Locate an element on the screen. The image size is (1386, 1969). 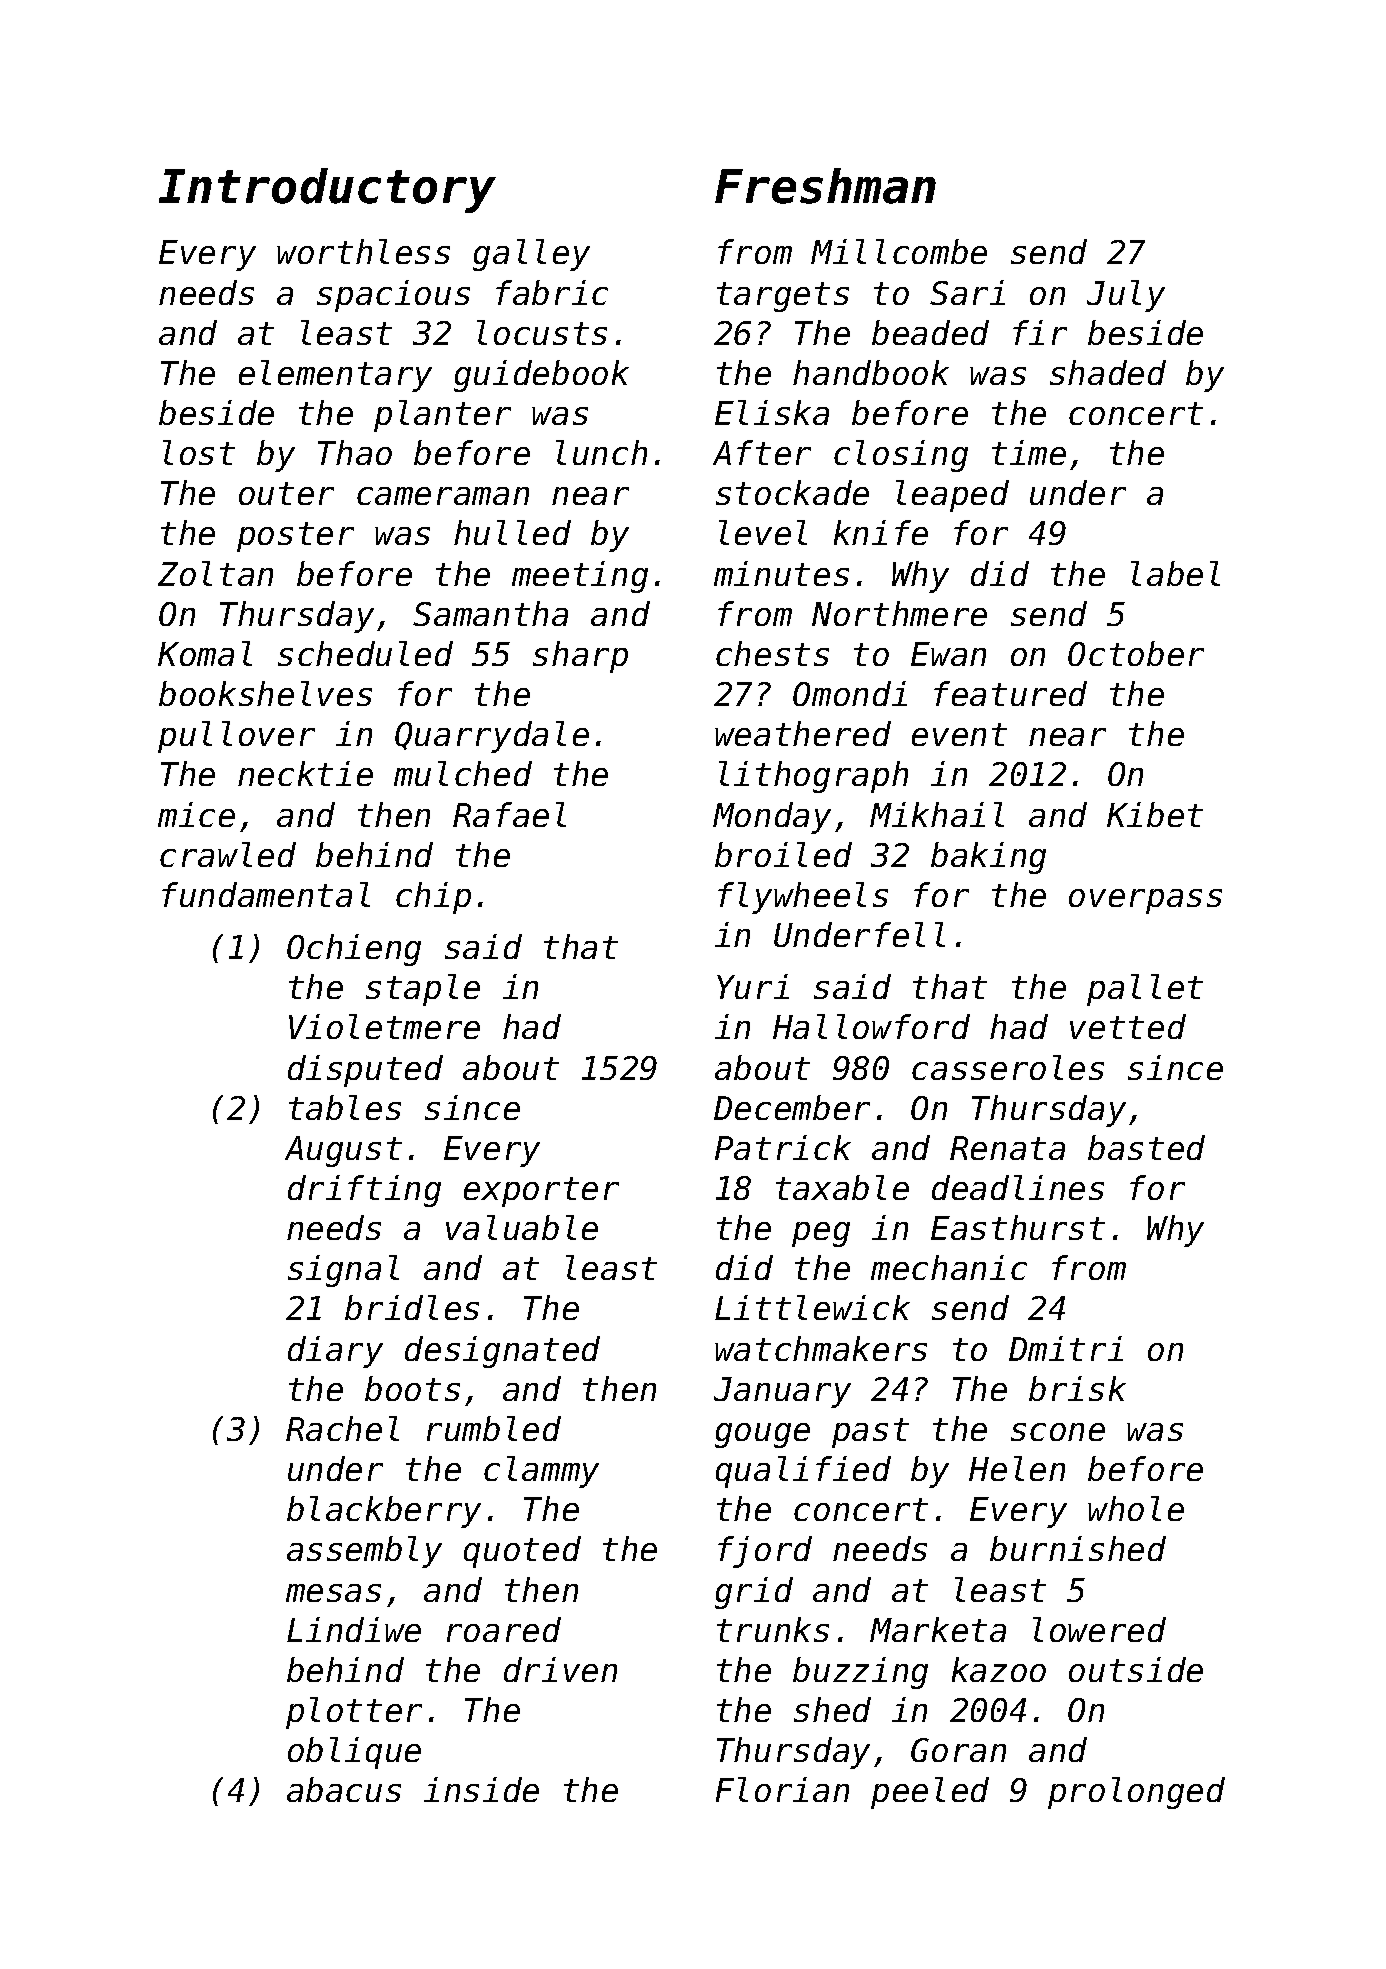
plotter is located at coordinates (354, 1713).
